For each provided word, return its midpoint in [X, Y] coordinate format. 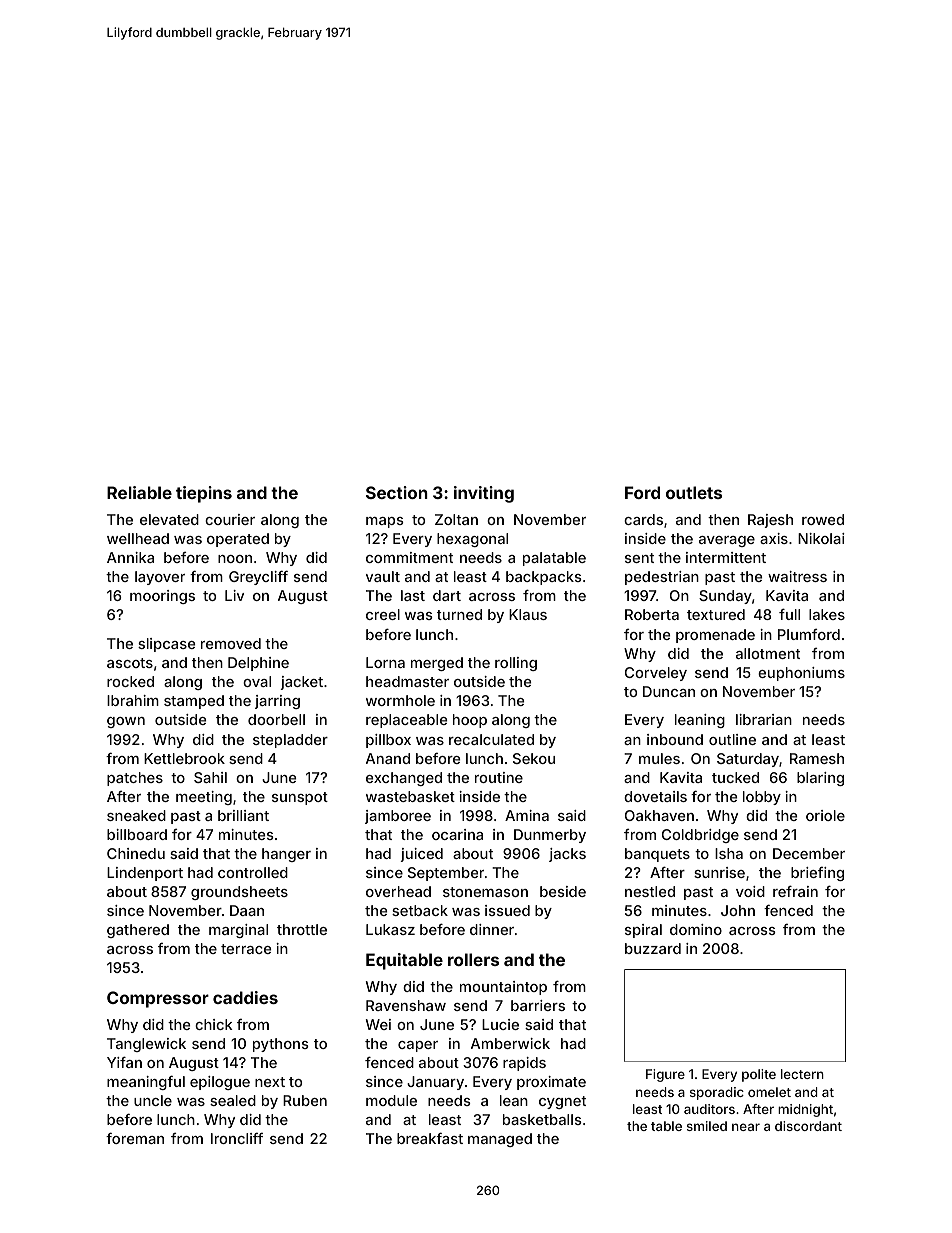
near [746, 1127]
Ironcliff [237, 1138]
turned [459, 614]
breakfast [430, 1138]
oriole [825, 815]
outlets [694, 492]
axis [774, 538]
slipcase [166, 645]
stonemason [485, 892]
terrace [246, 949]
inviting [484, 494]
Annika [130, 557]
